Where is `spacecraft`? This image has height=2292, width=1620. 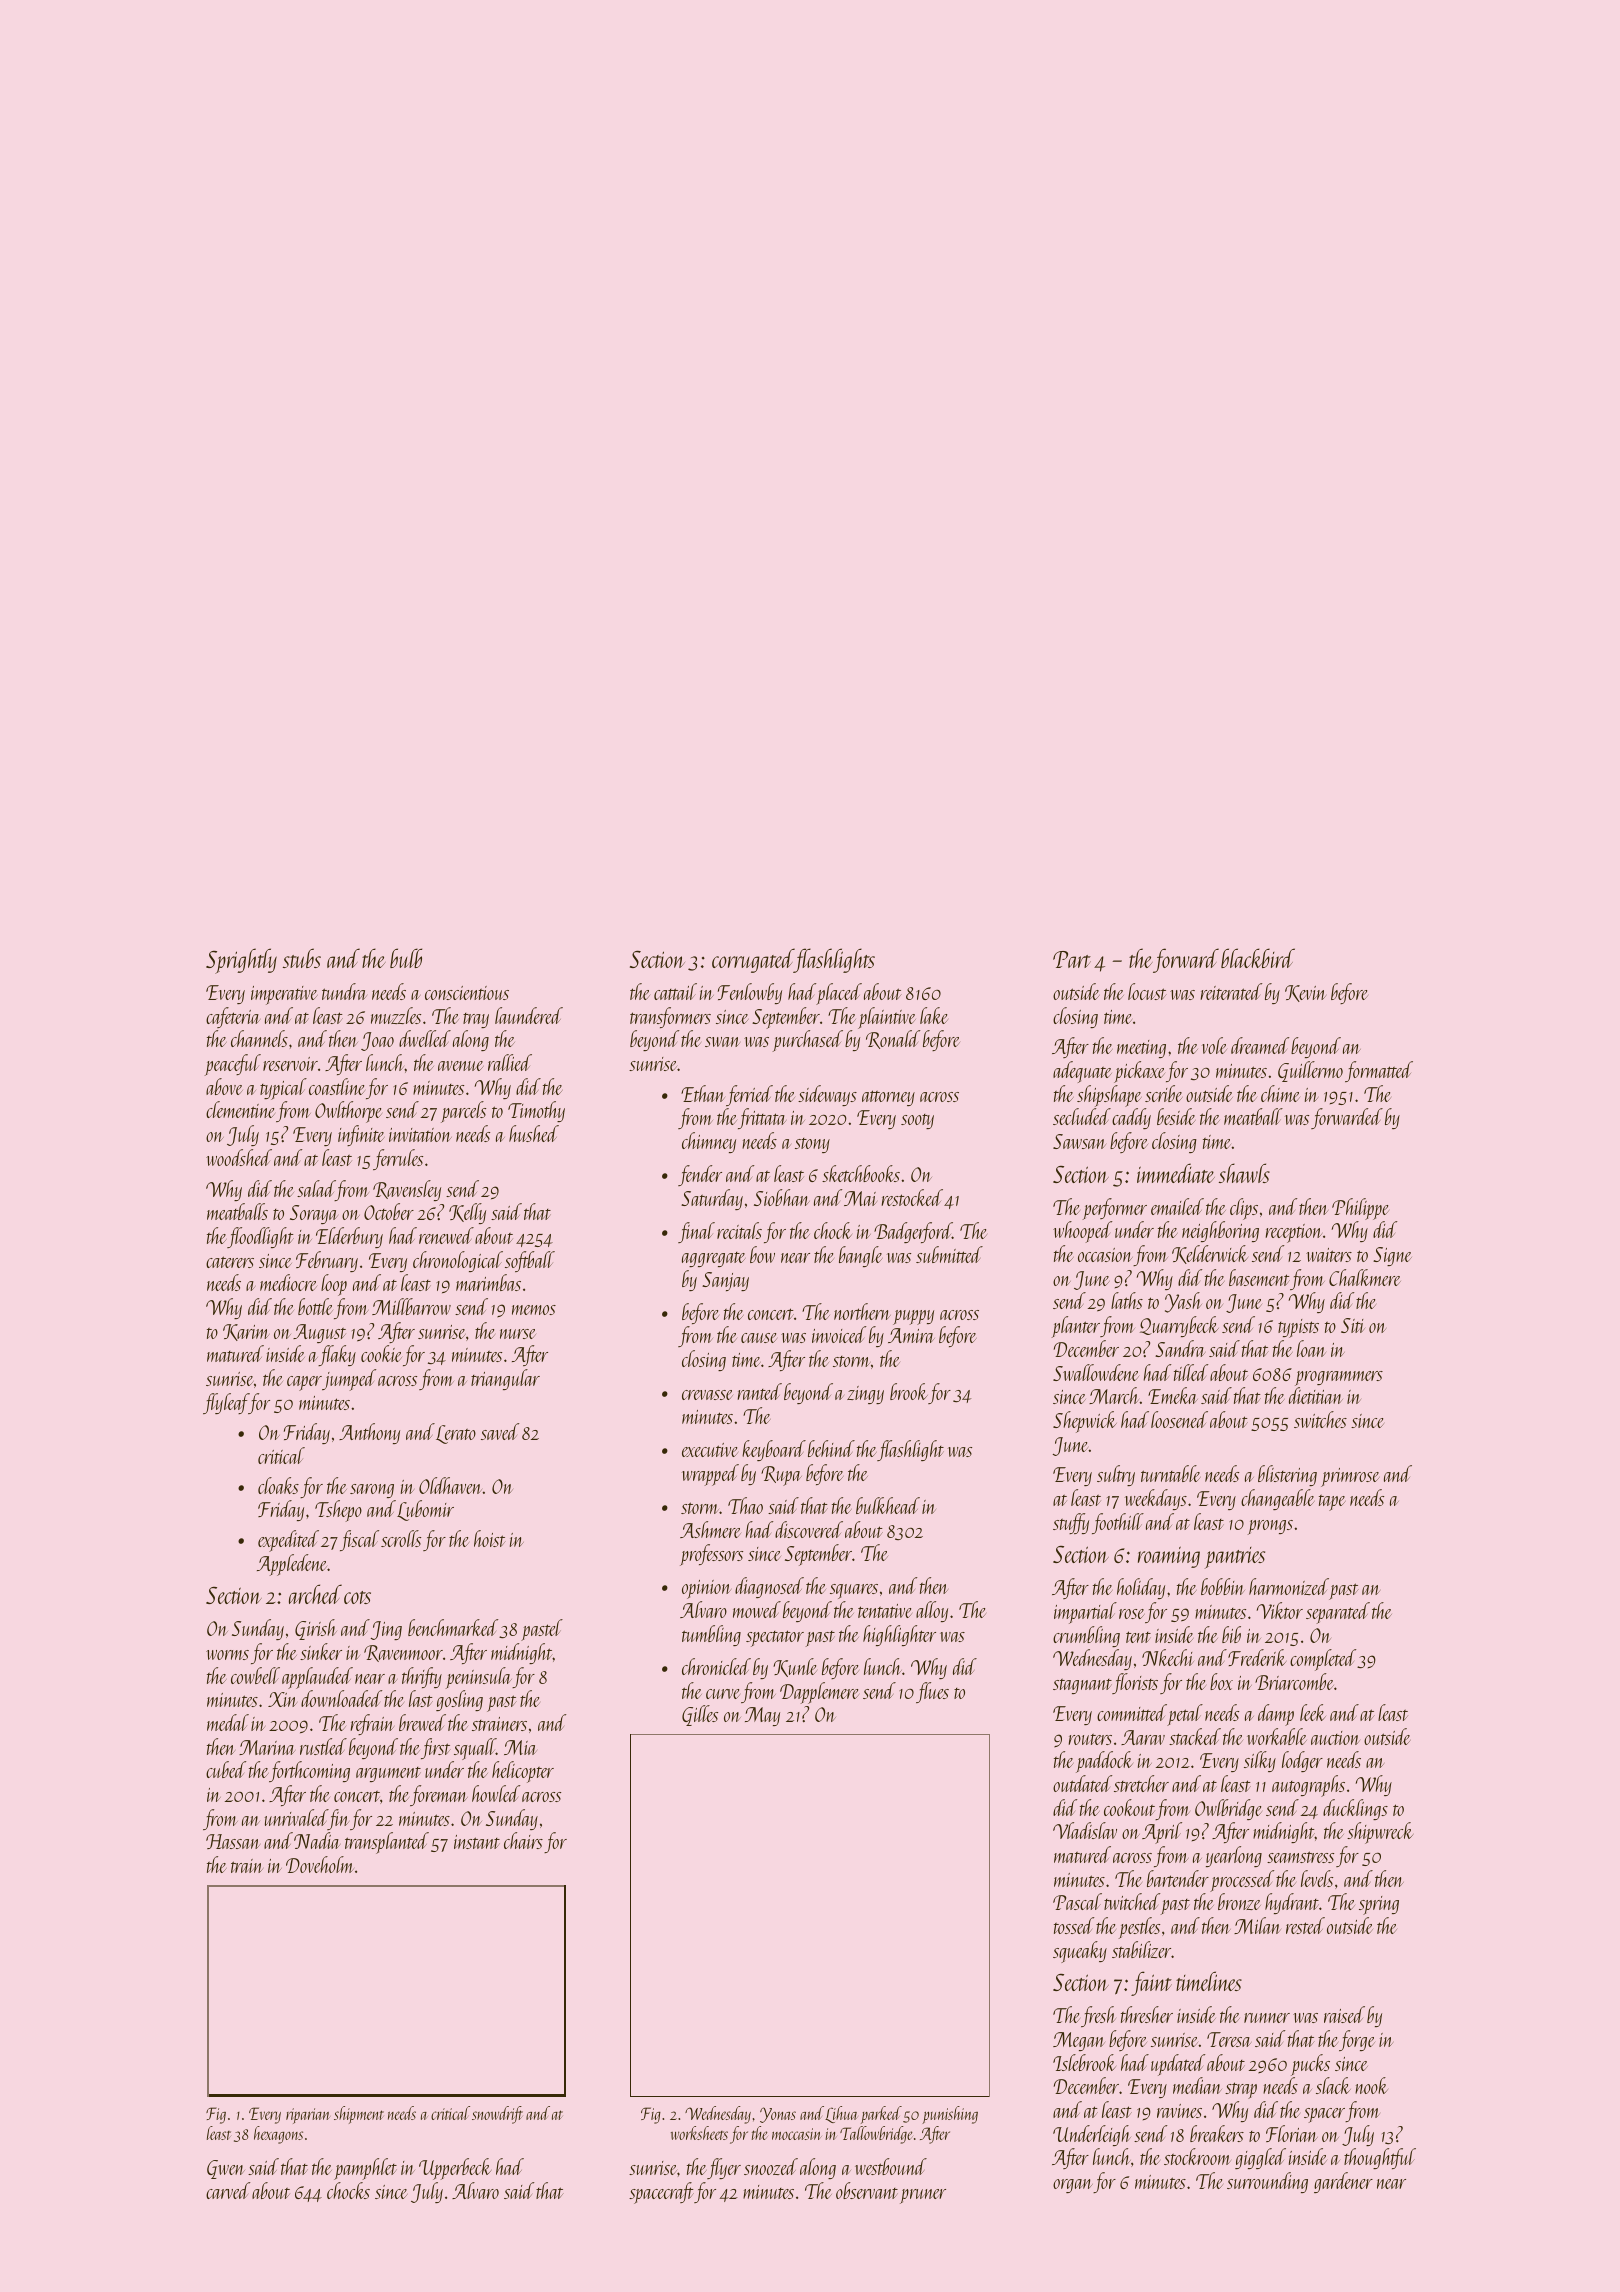 spacecraft is located at coordinates (661, 2193).
